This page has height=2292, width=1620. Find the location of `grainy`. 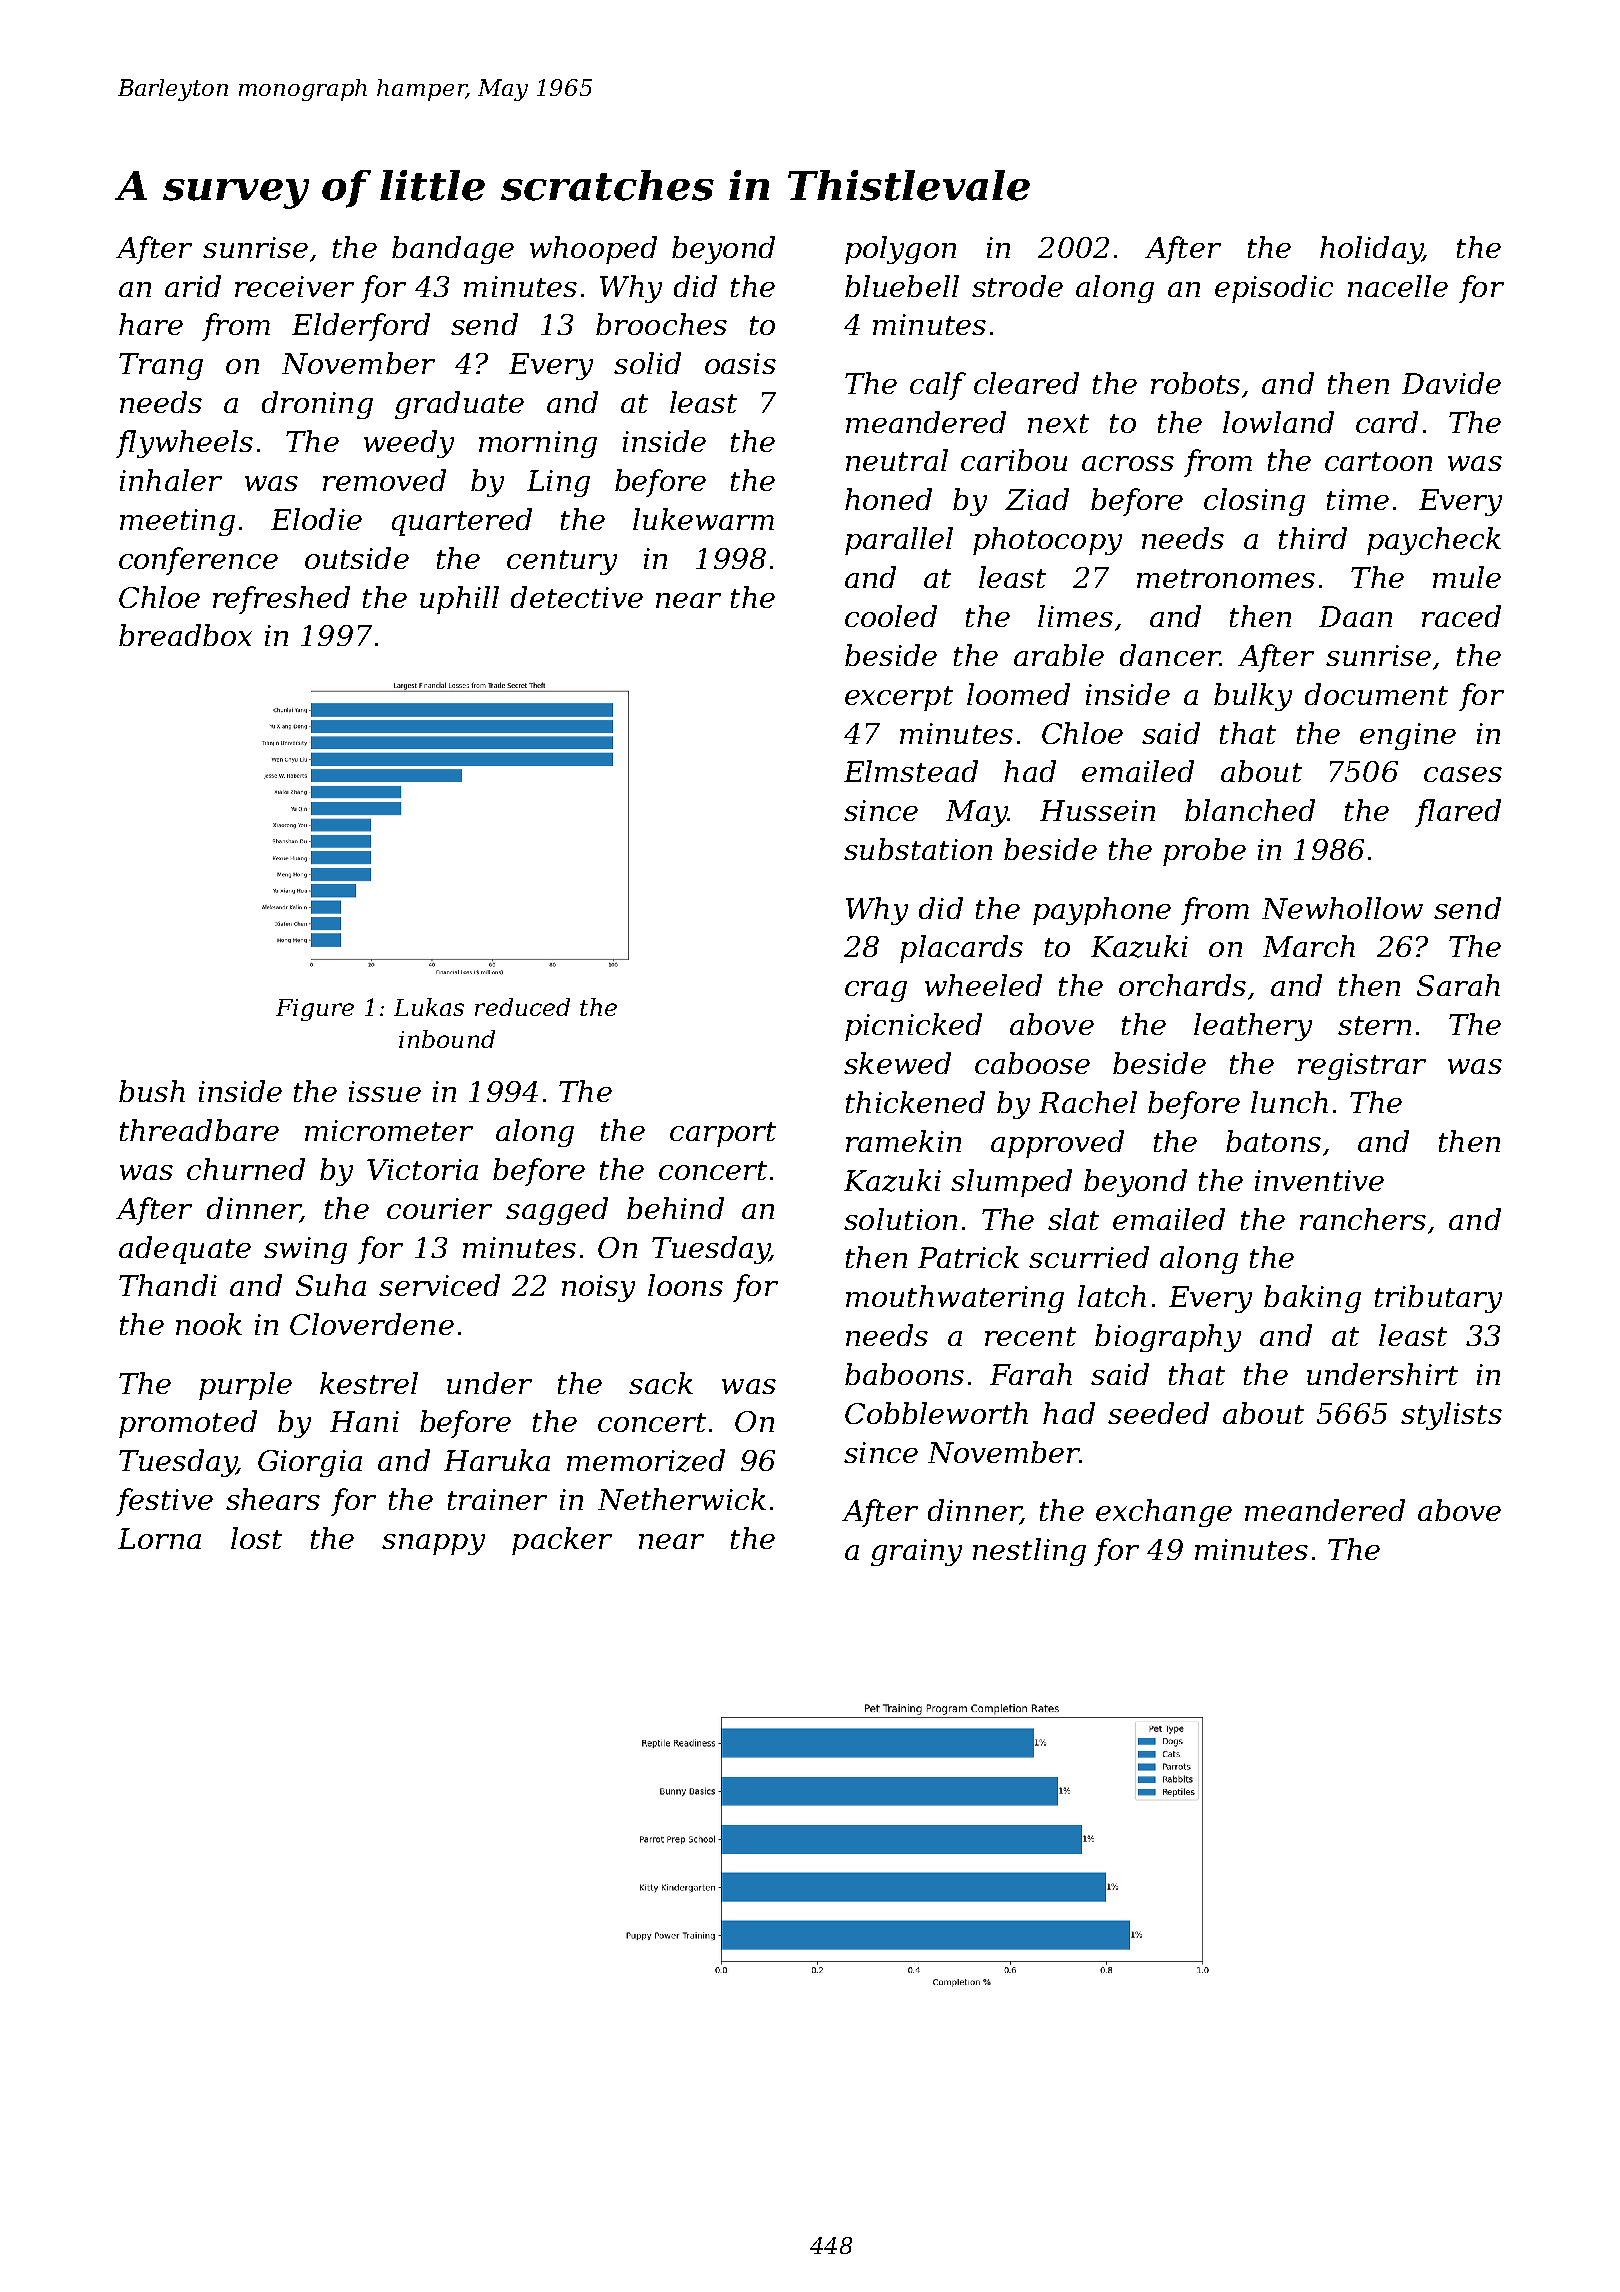

grainy is located at coordinates (916, 1552).
